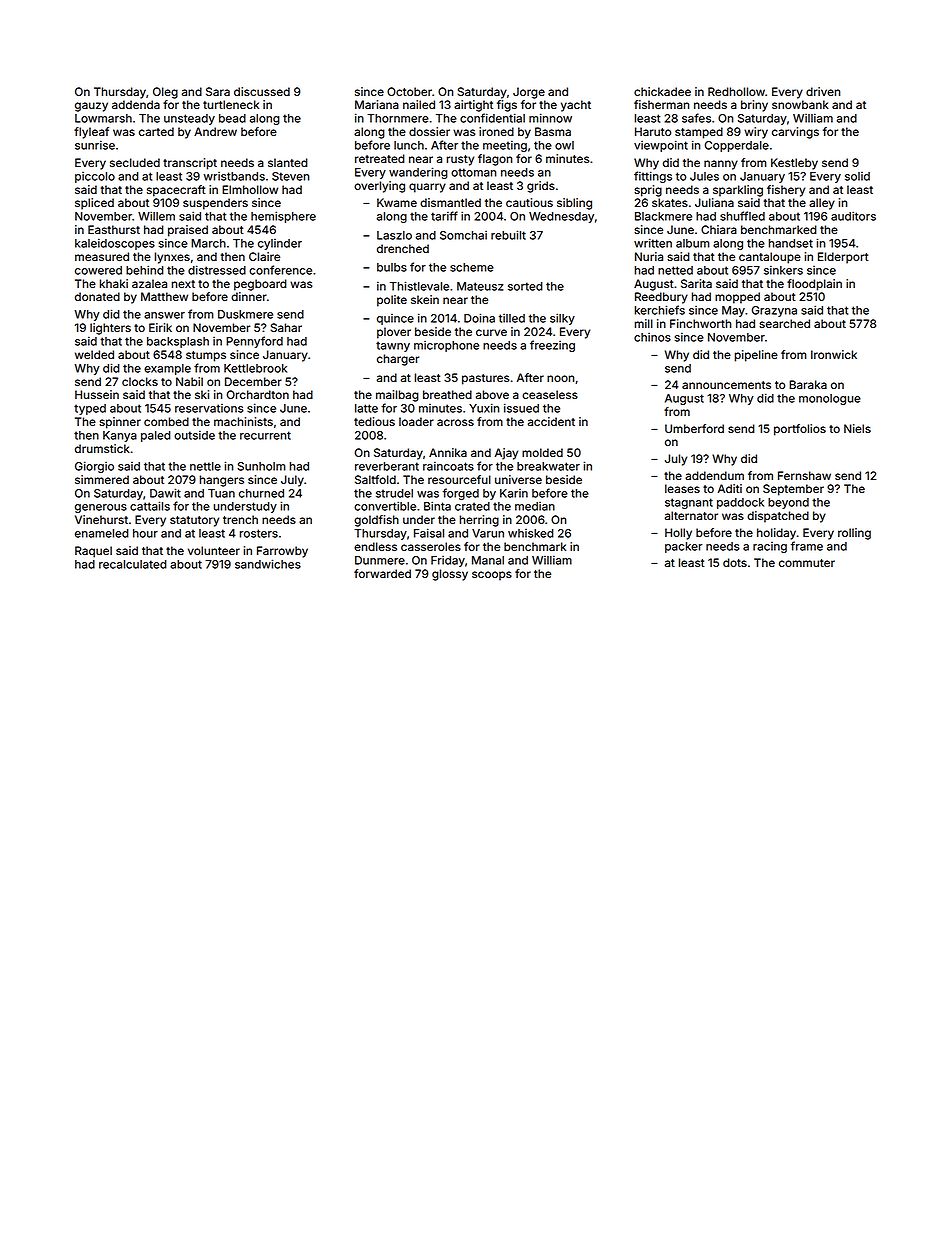  What do you see at coordinates (133, 564) in the document?
I see `recalculated` at bounding box center [133, 564].
